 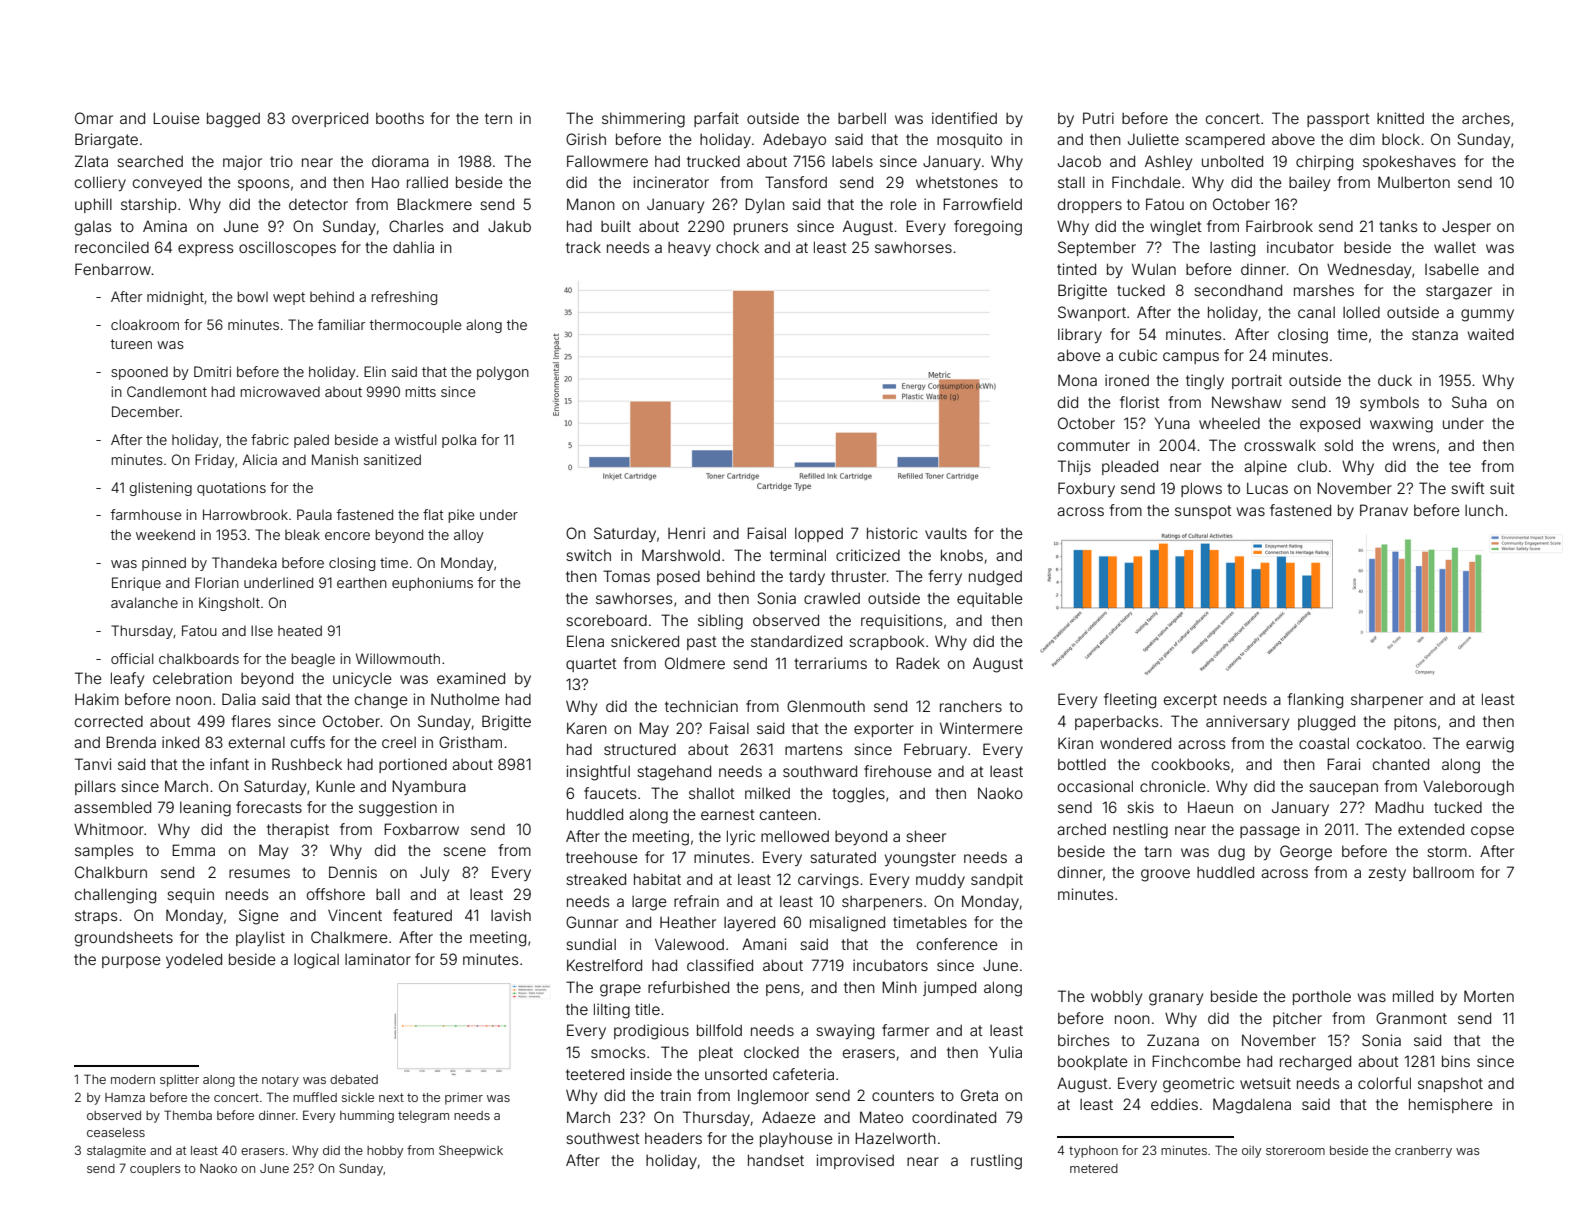 I want to click on Dalia, so click(x=239, y=699).
